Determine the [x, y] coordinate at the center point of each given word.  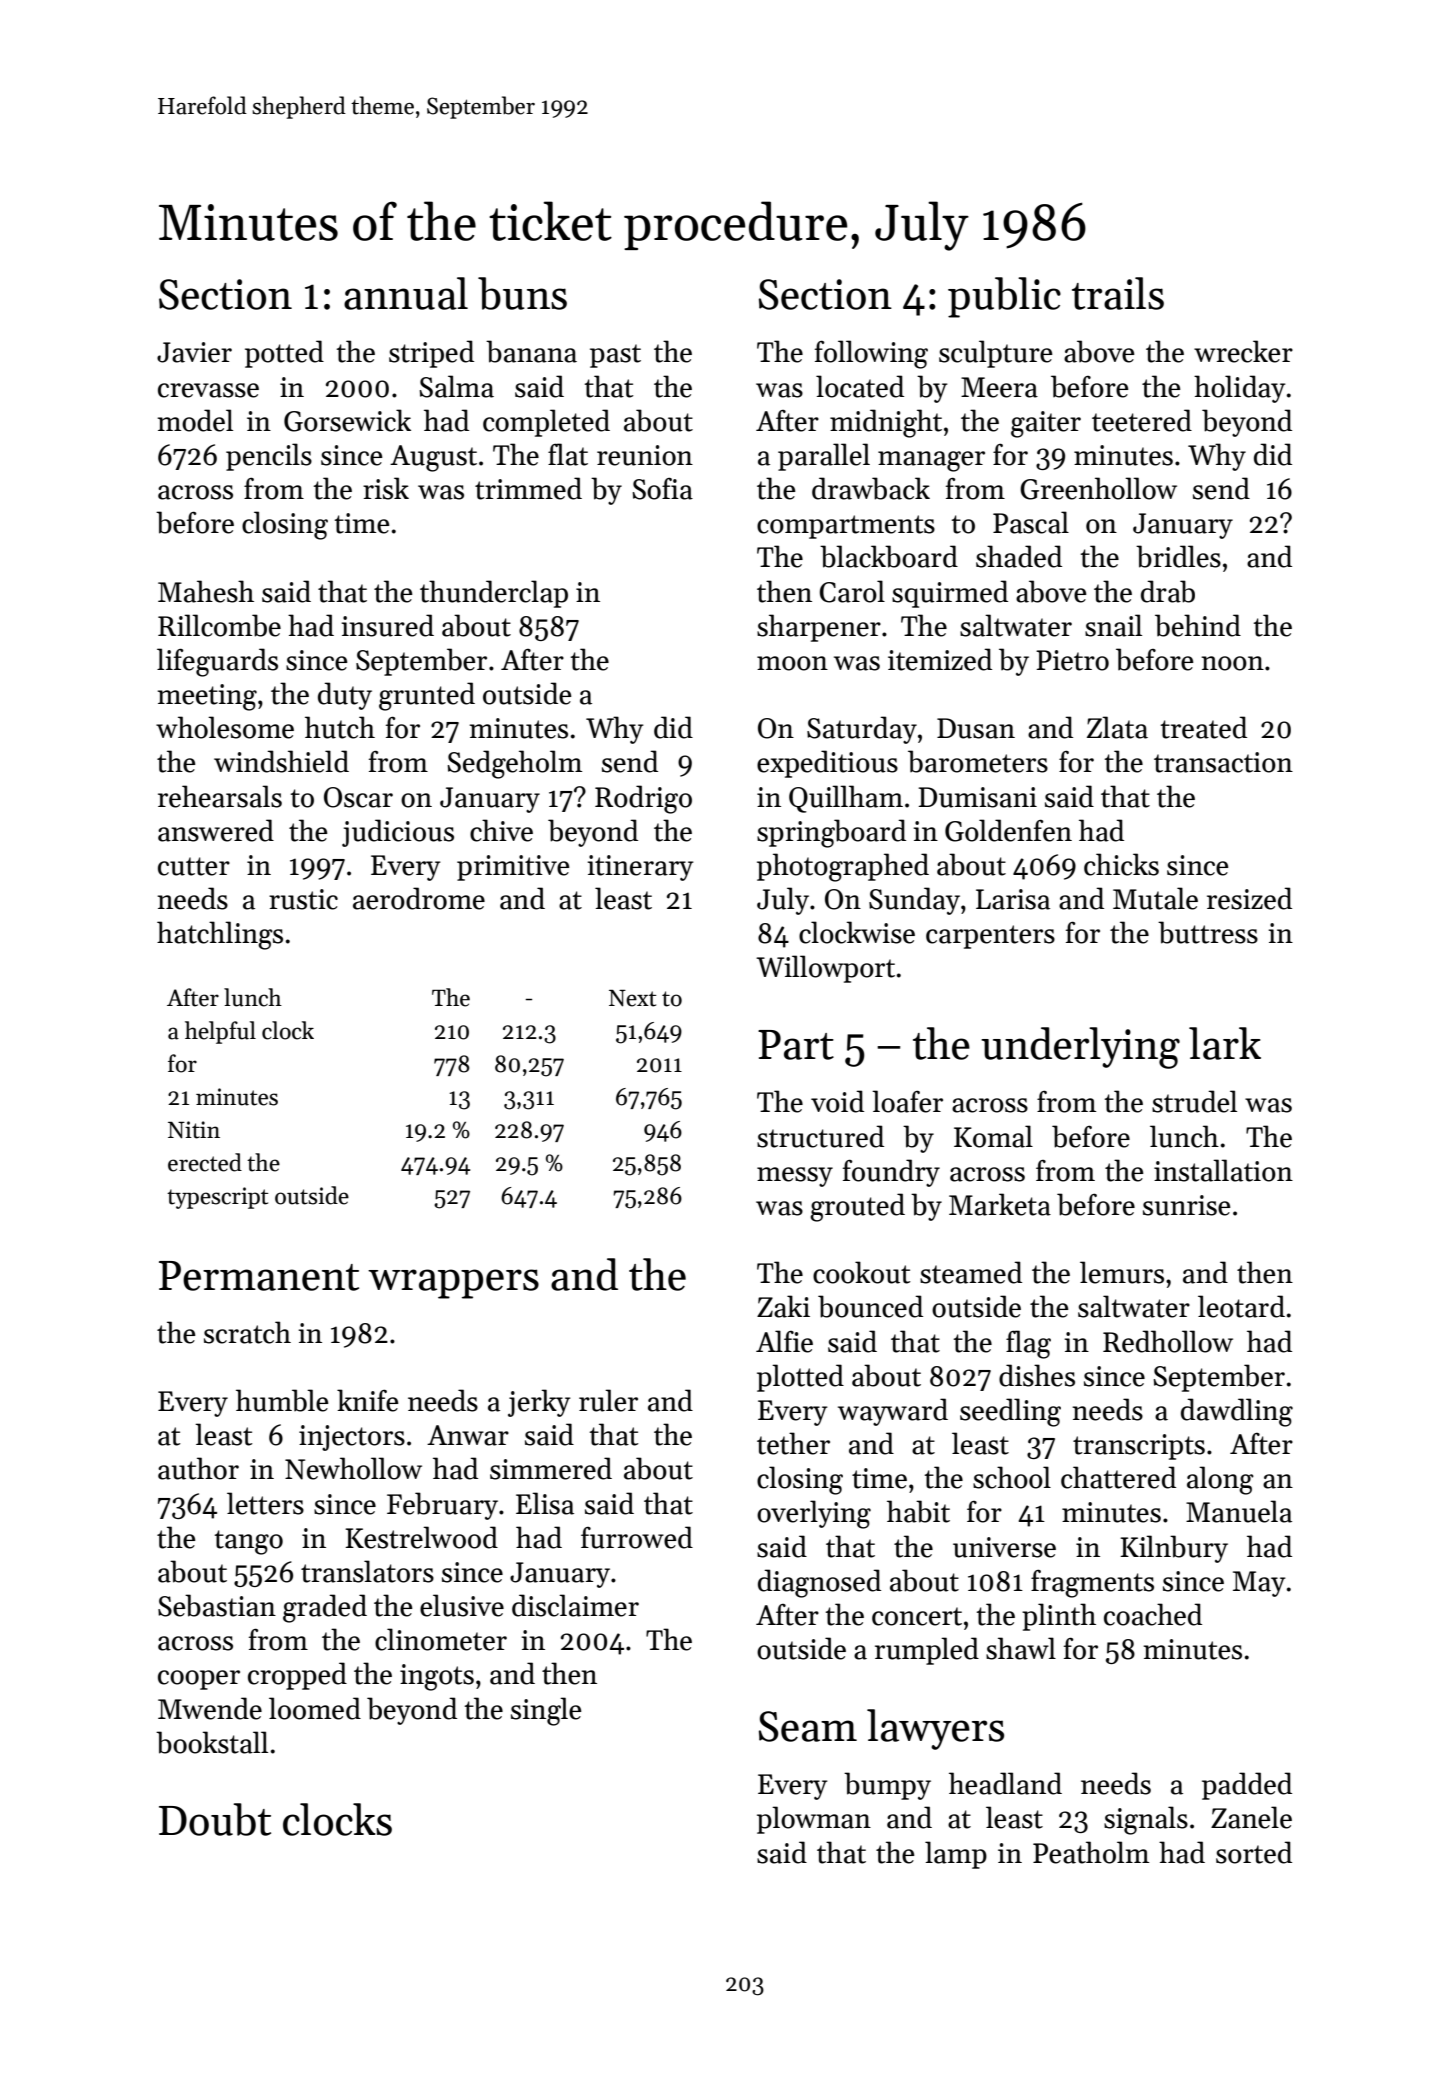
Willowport [825, 969]
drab [1168, 591]
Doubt [215, 1819]
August [433, 458]
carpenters [990, 937]
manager [931, 461]
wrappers [453, 1284]
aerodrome [419, 898]
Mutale [1155, 898]
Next [633, 998]
